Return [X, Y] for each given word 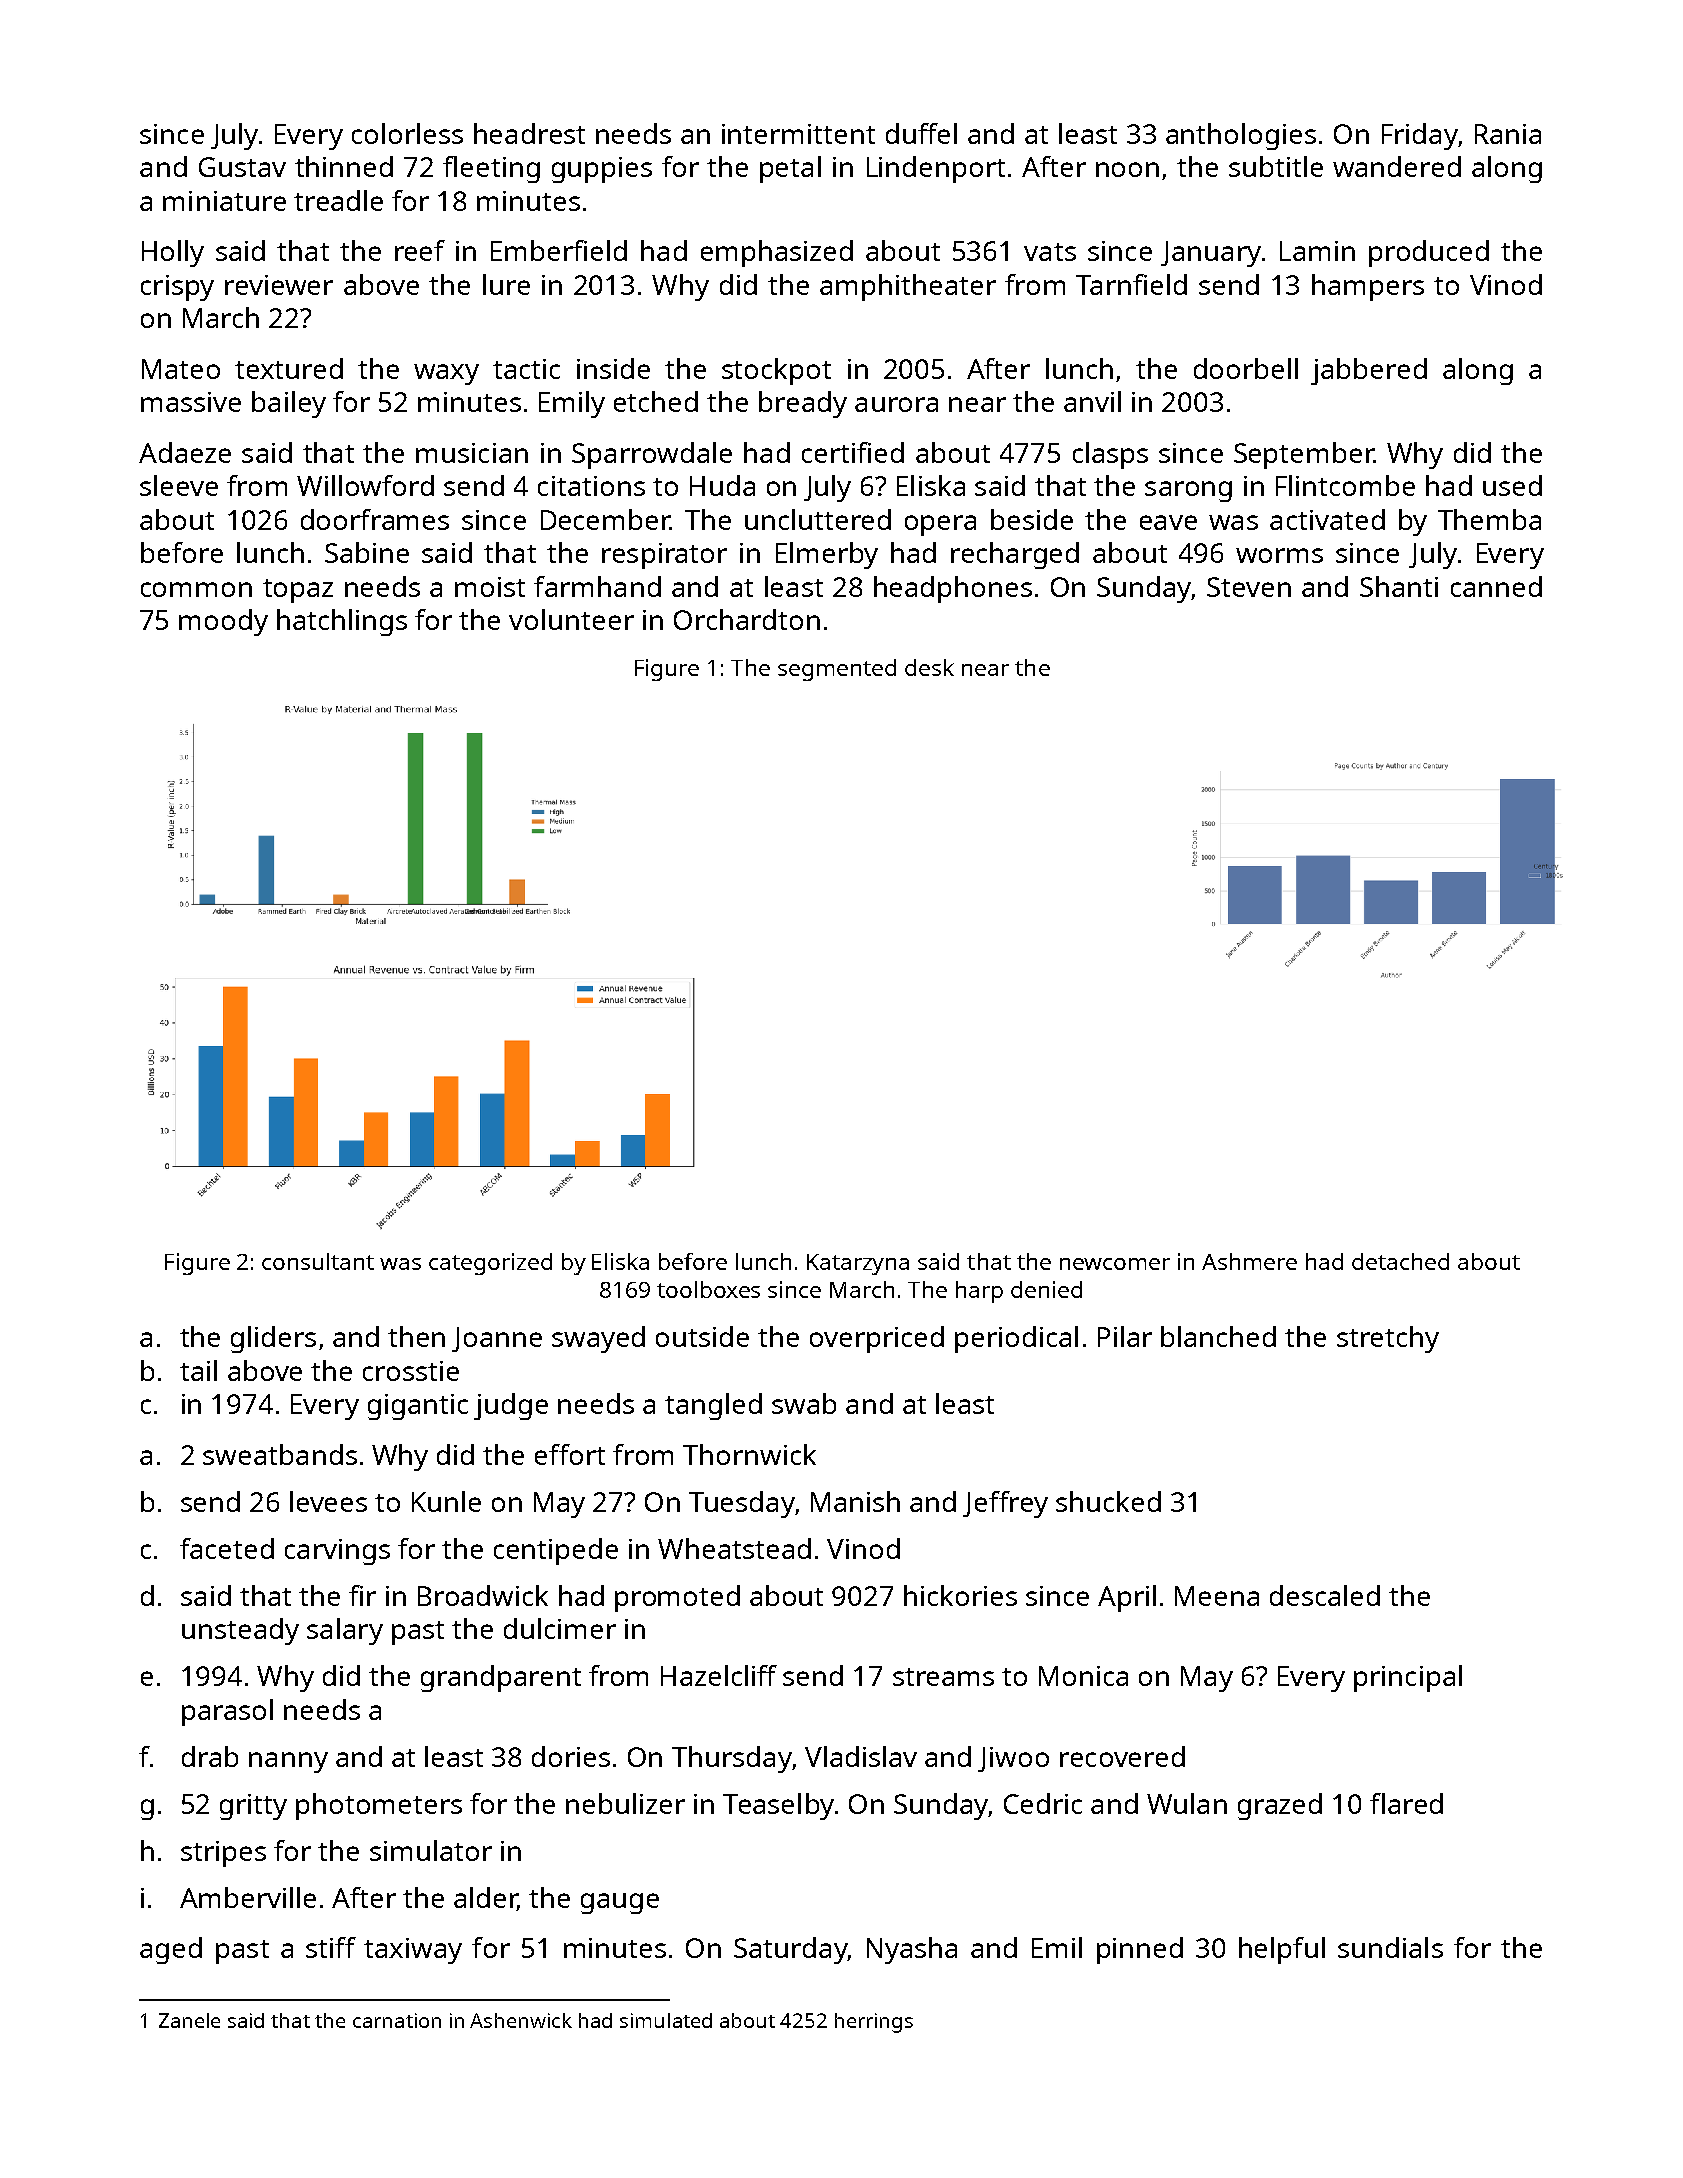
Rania [1508, 134]
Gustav [242, 167]
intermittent [798, 134]
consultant [318, 1261]
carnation [397, 2020]
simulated [666, 2020]
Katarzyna [858, 1264]
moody [223, 622]
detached [1400, 1261]
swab [804, 1403]
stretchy [1388, 1339]
